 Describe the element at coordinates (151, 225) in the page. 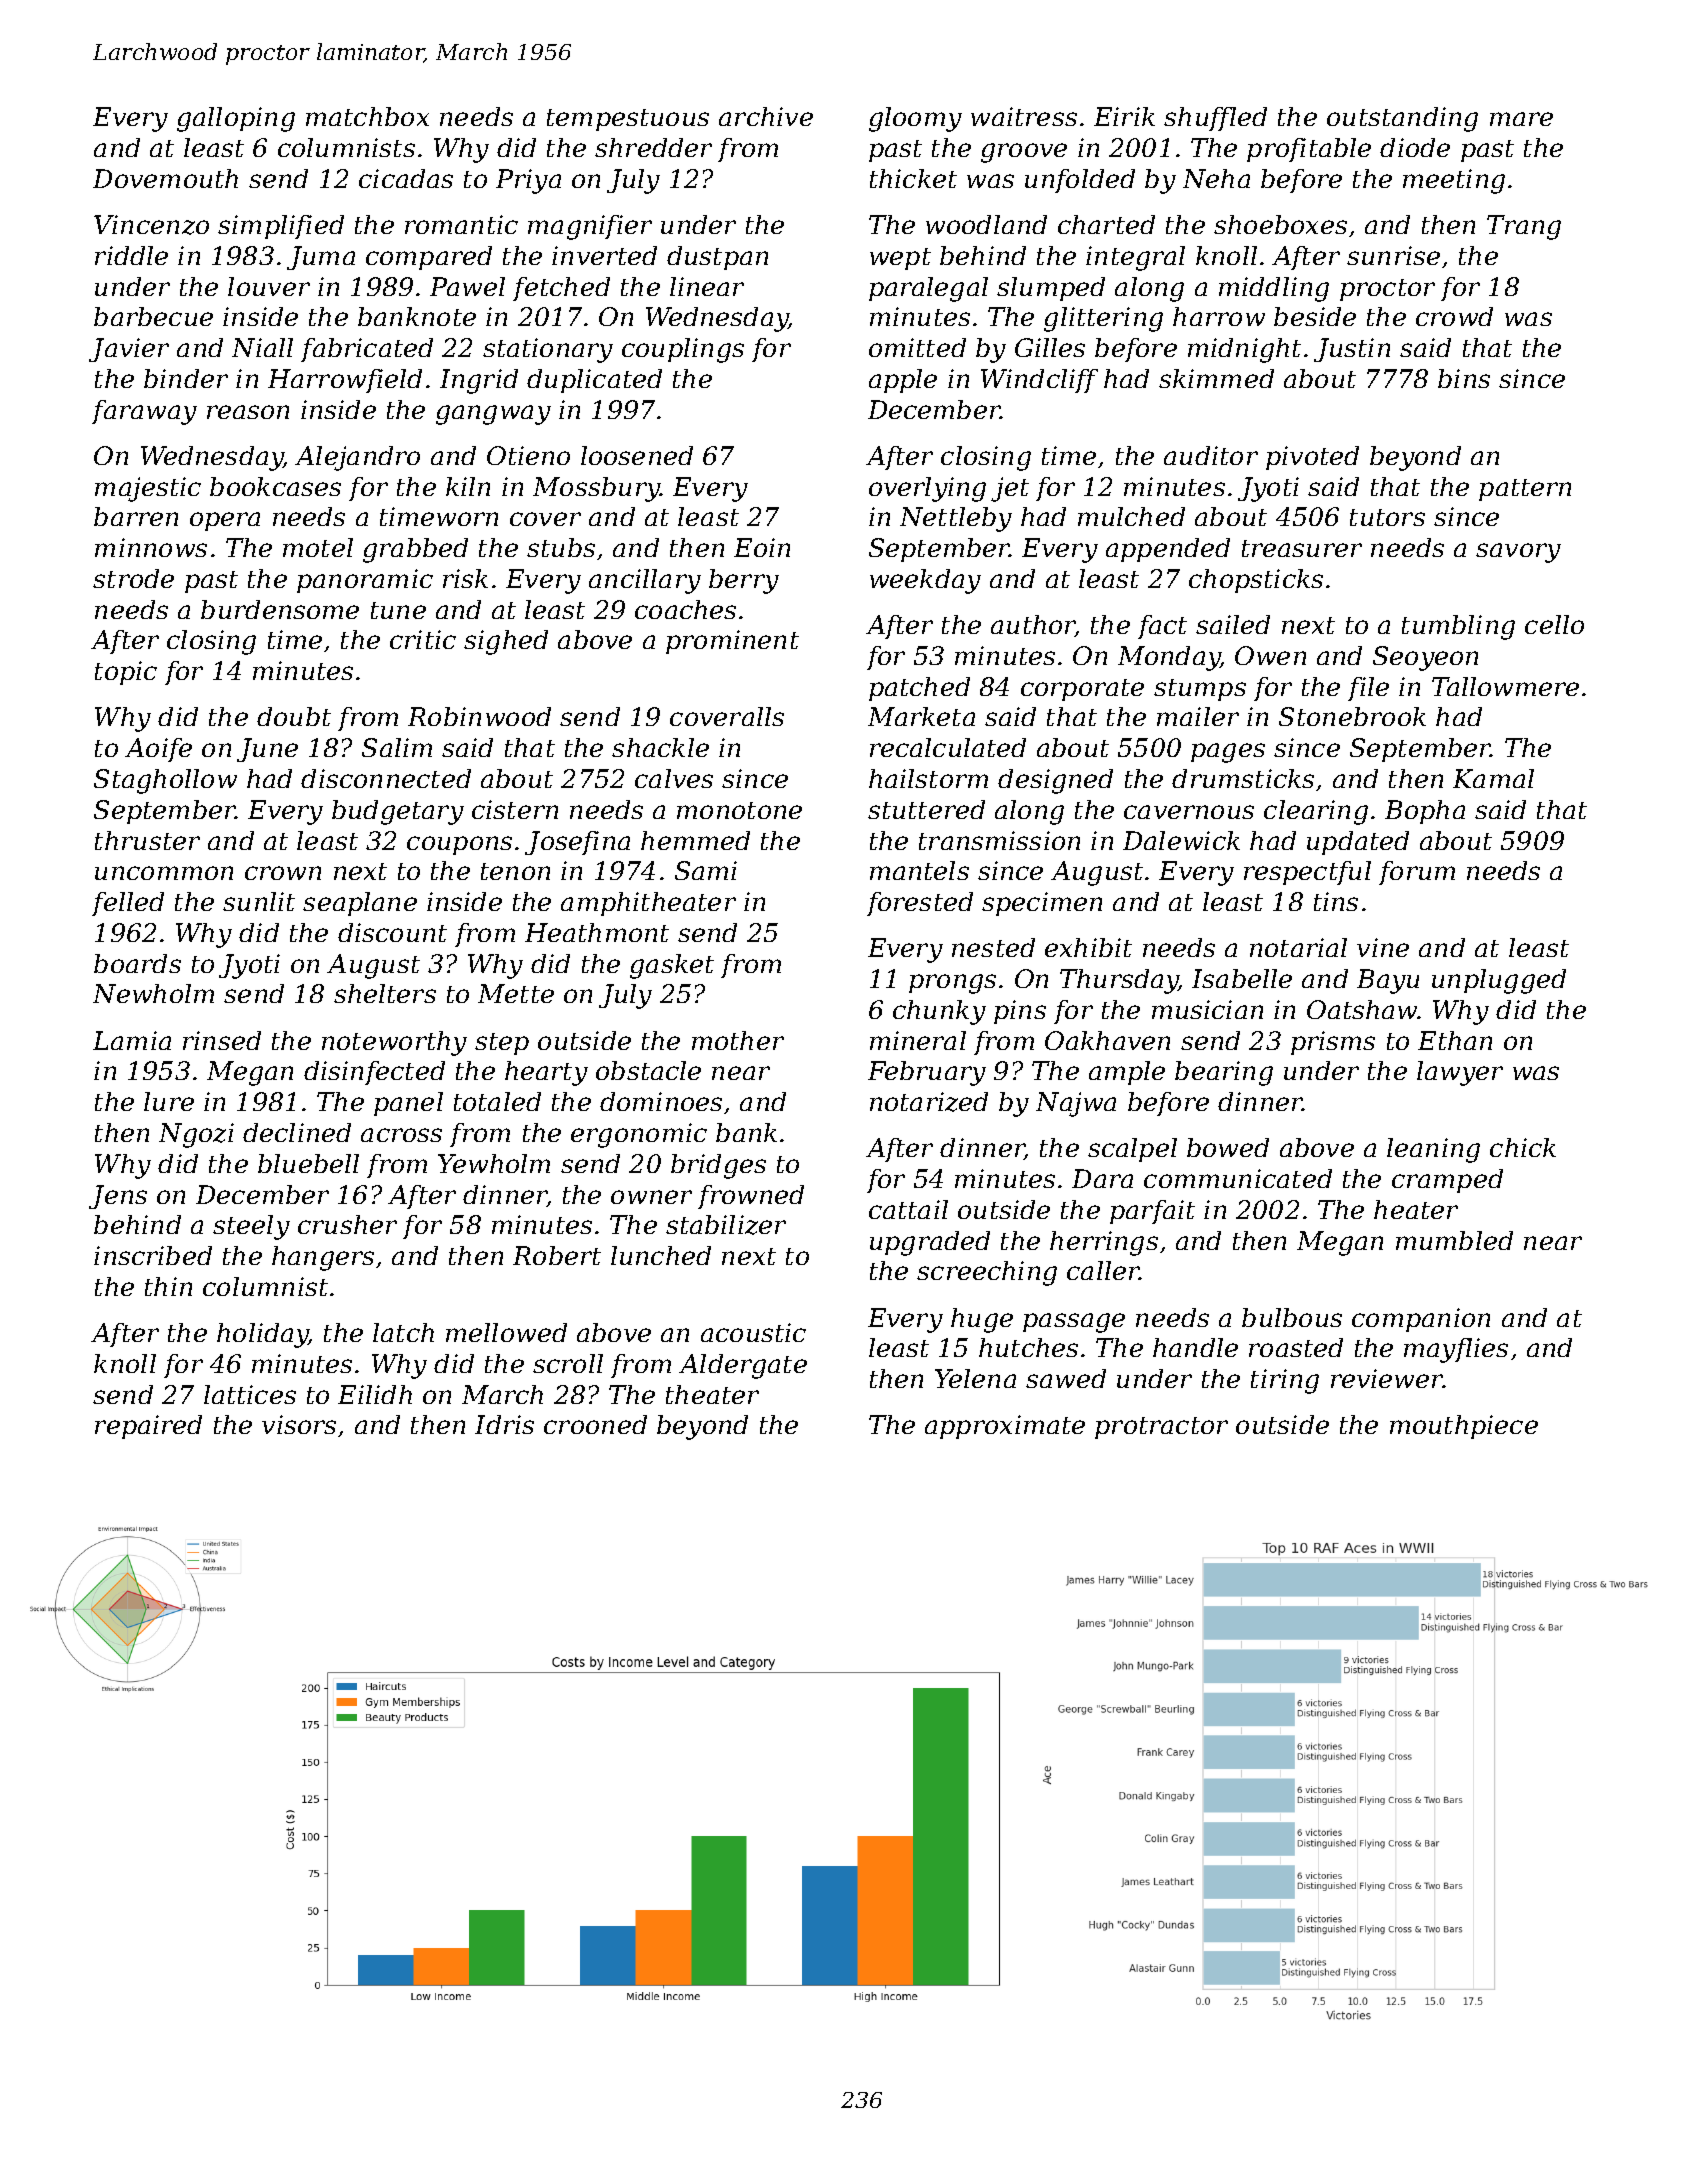

I see `Vincenzo` at that location.
